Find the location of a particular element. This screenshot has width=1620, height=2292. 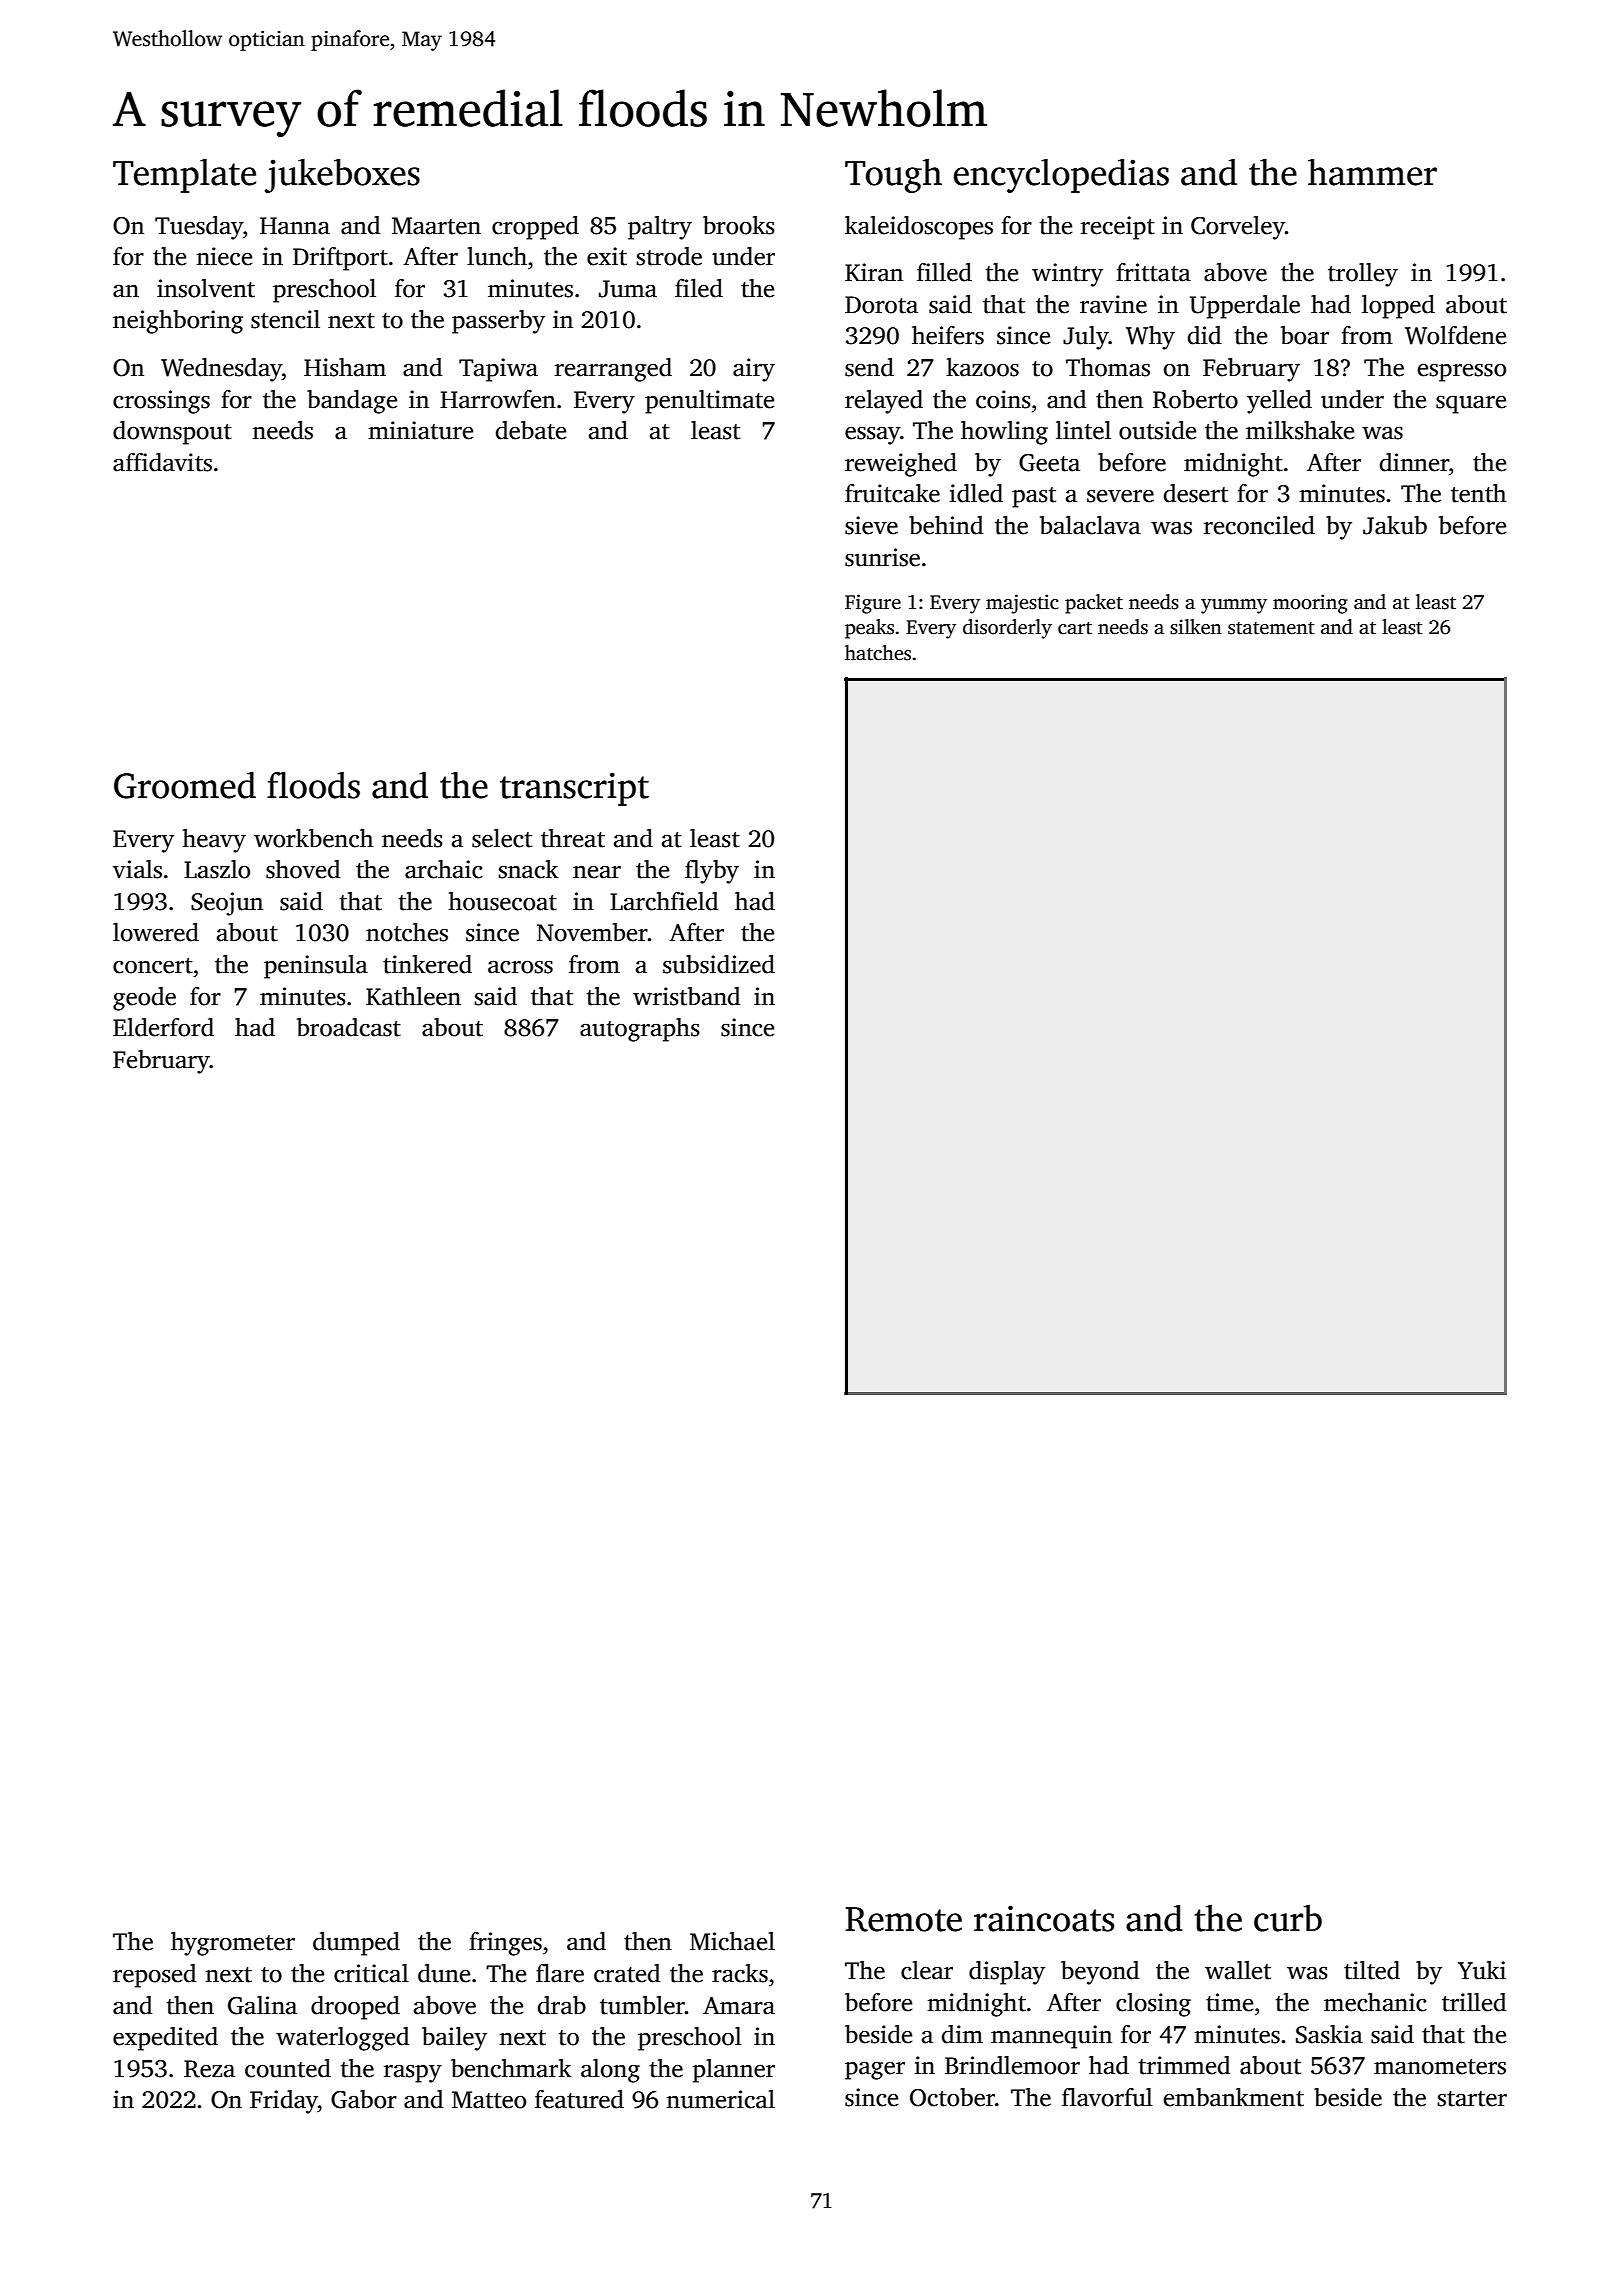

hammer is located at coordinates (1372, 172).
